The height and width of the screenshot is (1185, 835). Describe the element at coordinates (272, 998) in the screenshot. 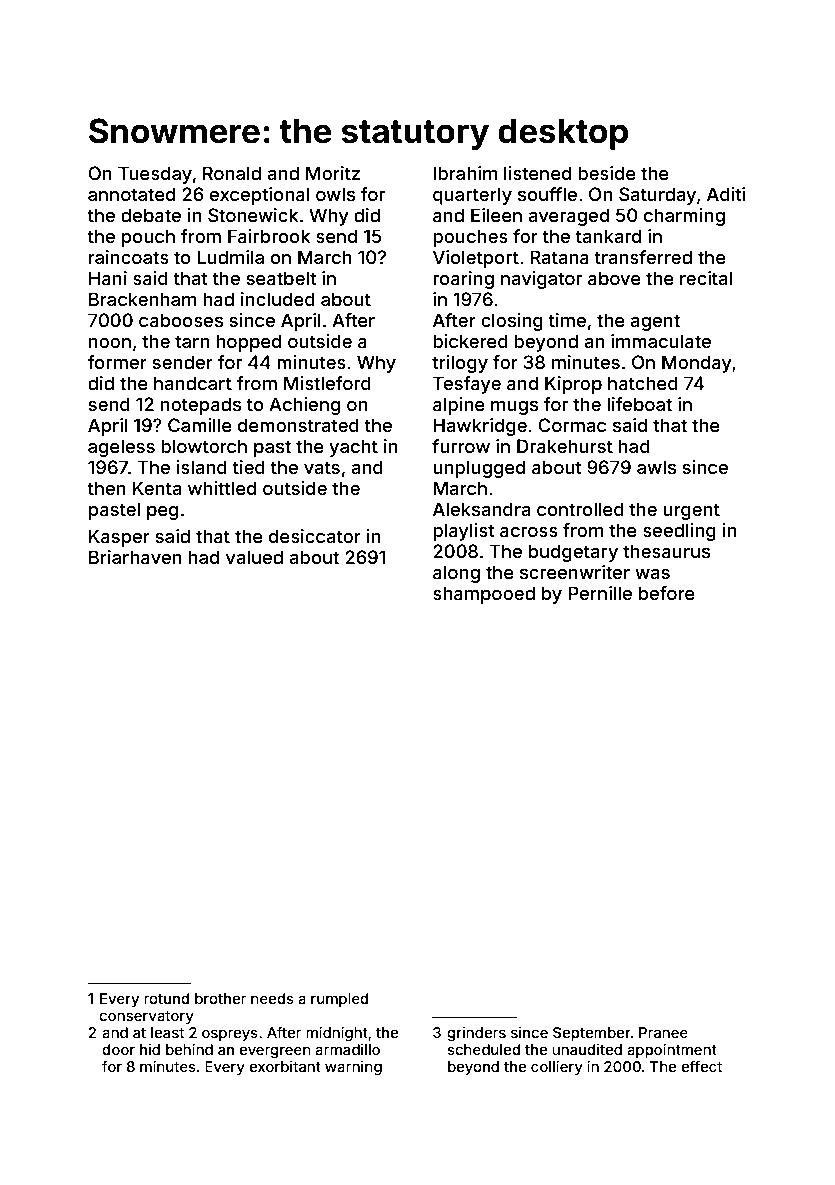

I see `needs` at that location.
